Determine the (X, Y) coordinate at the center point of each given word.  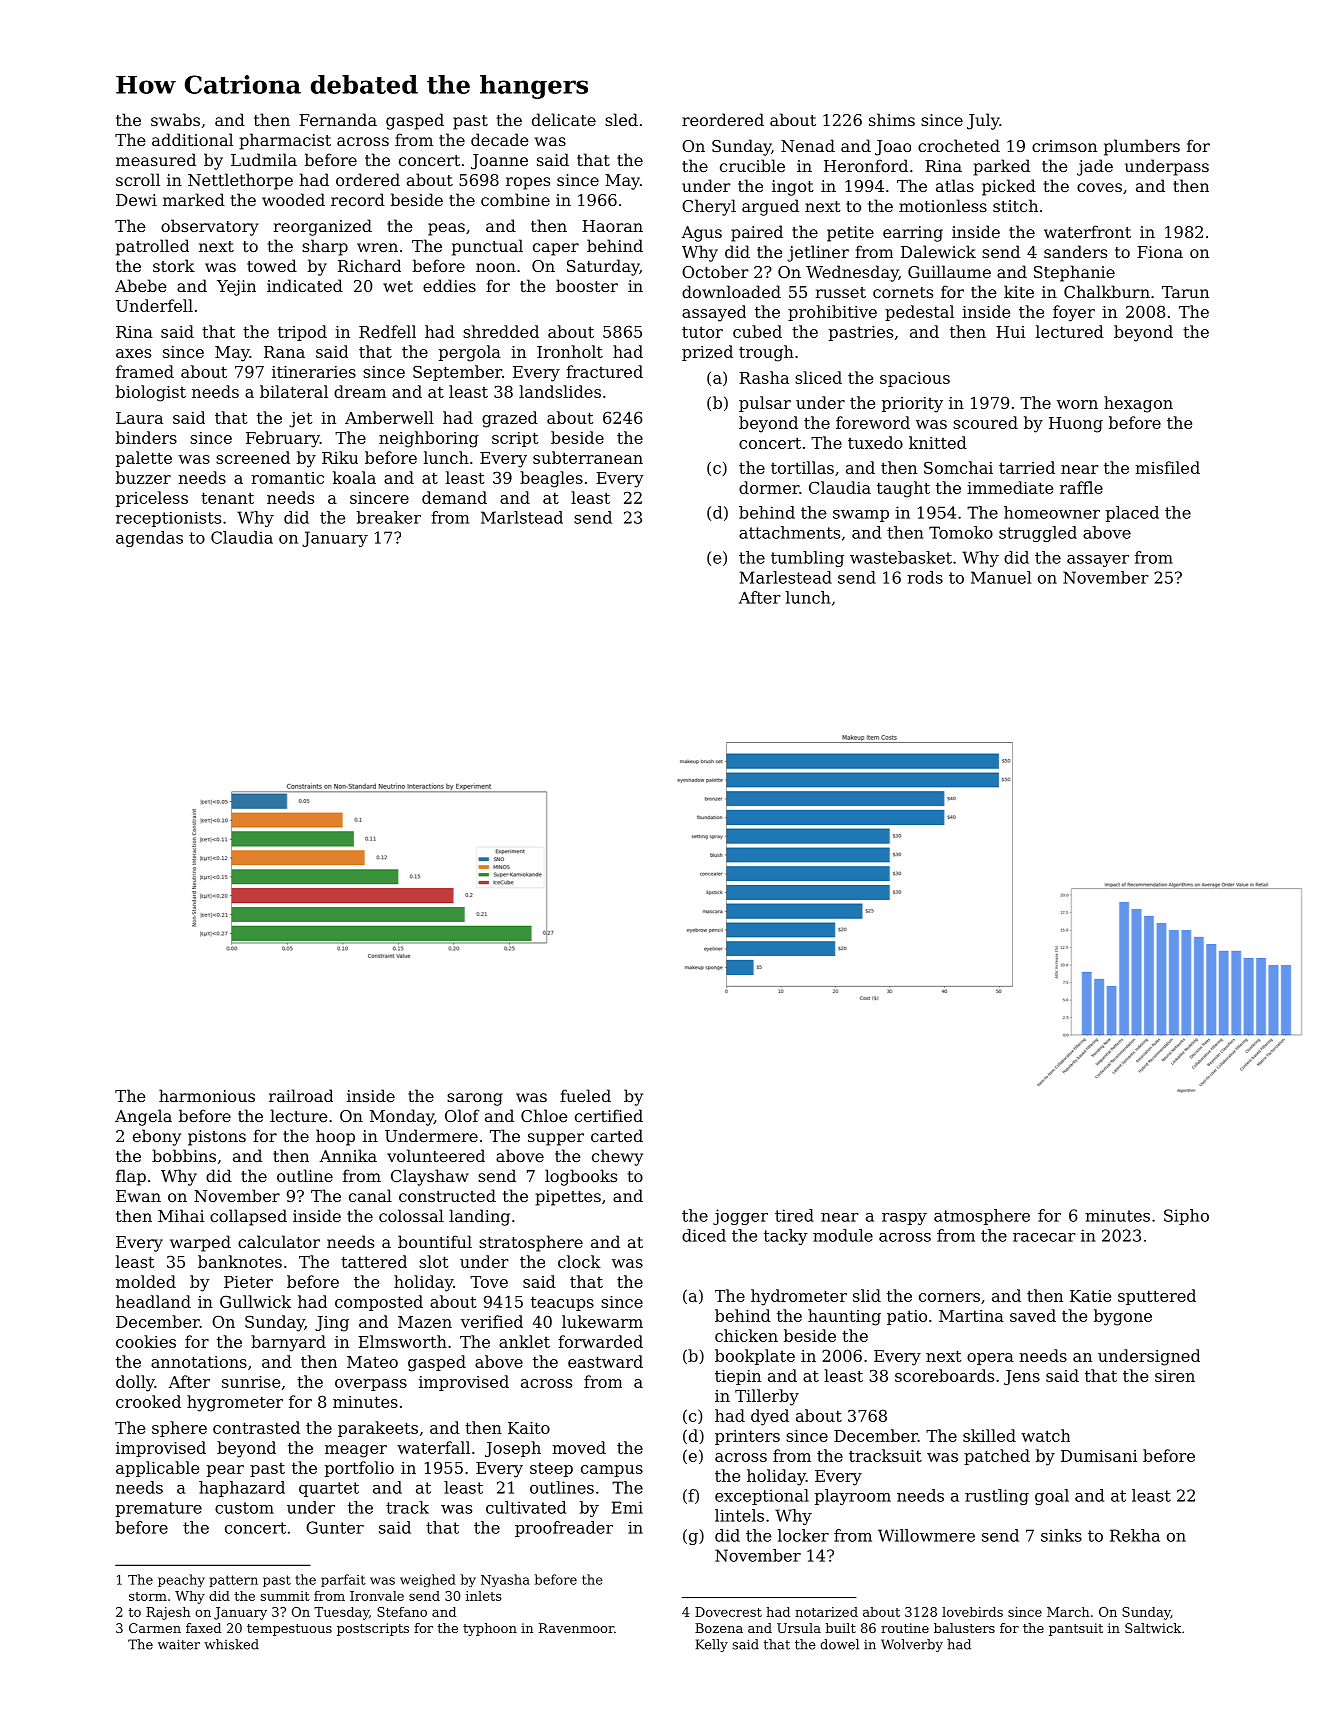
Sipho (1186, 1217)
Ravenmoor (576, 1628)
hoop (335, 1137)
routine (905, 1628)
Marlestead (786, 577)
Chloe (544, 1115)
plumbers (1142, 147)
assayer (1098, 561)
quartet (329, 1489)
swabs (175, 119)
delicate (564, 119)
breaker (389, 517)
